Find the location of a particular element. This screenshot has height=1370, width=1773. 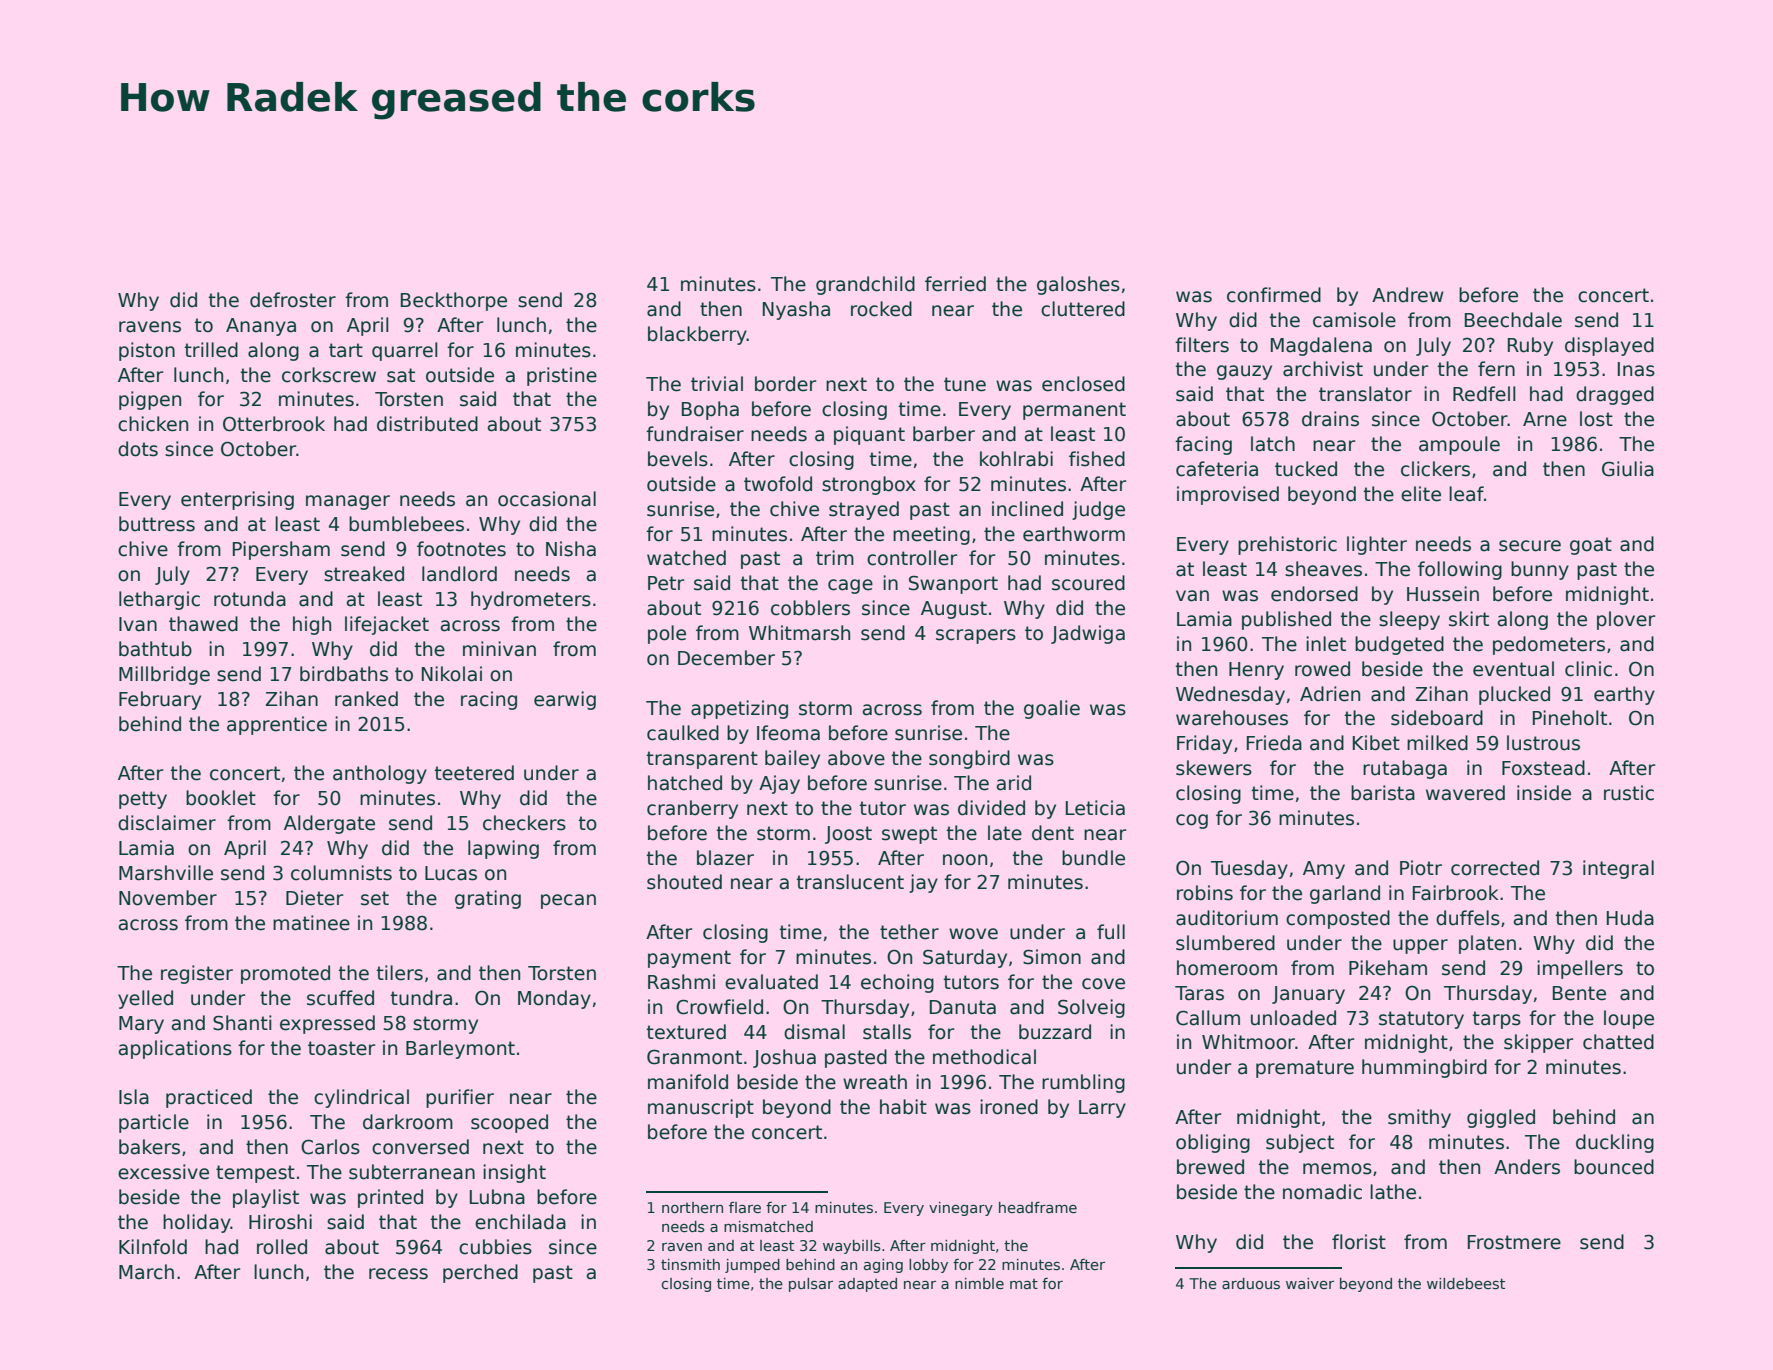

dots is located at coordinates (138, 449).
